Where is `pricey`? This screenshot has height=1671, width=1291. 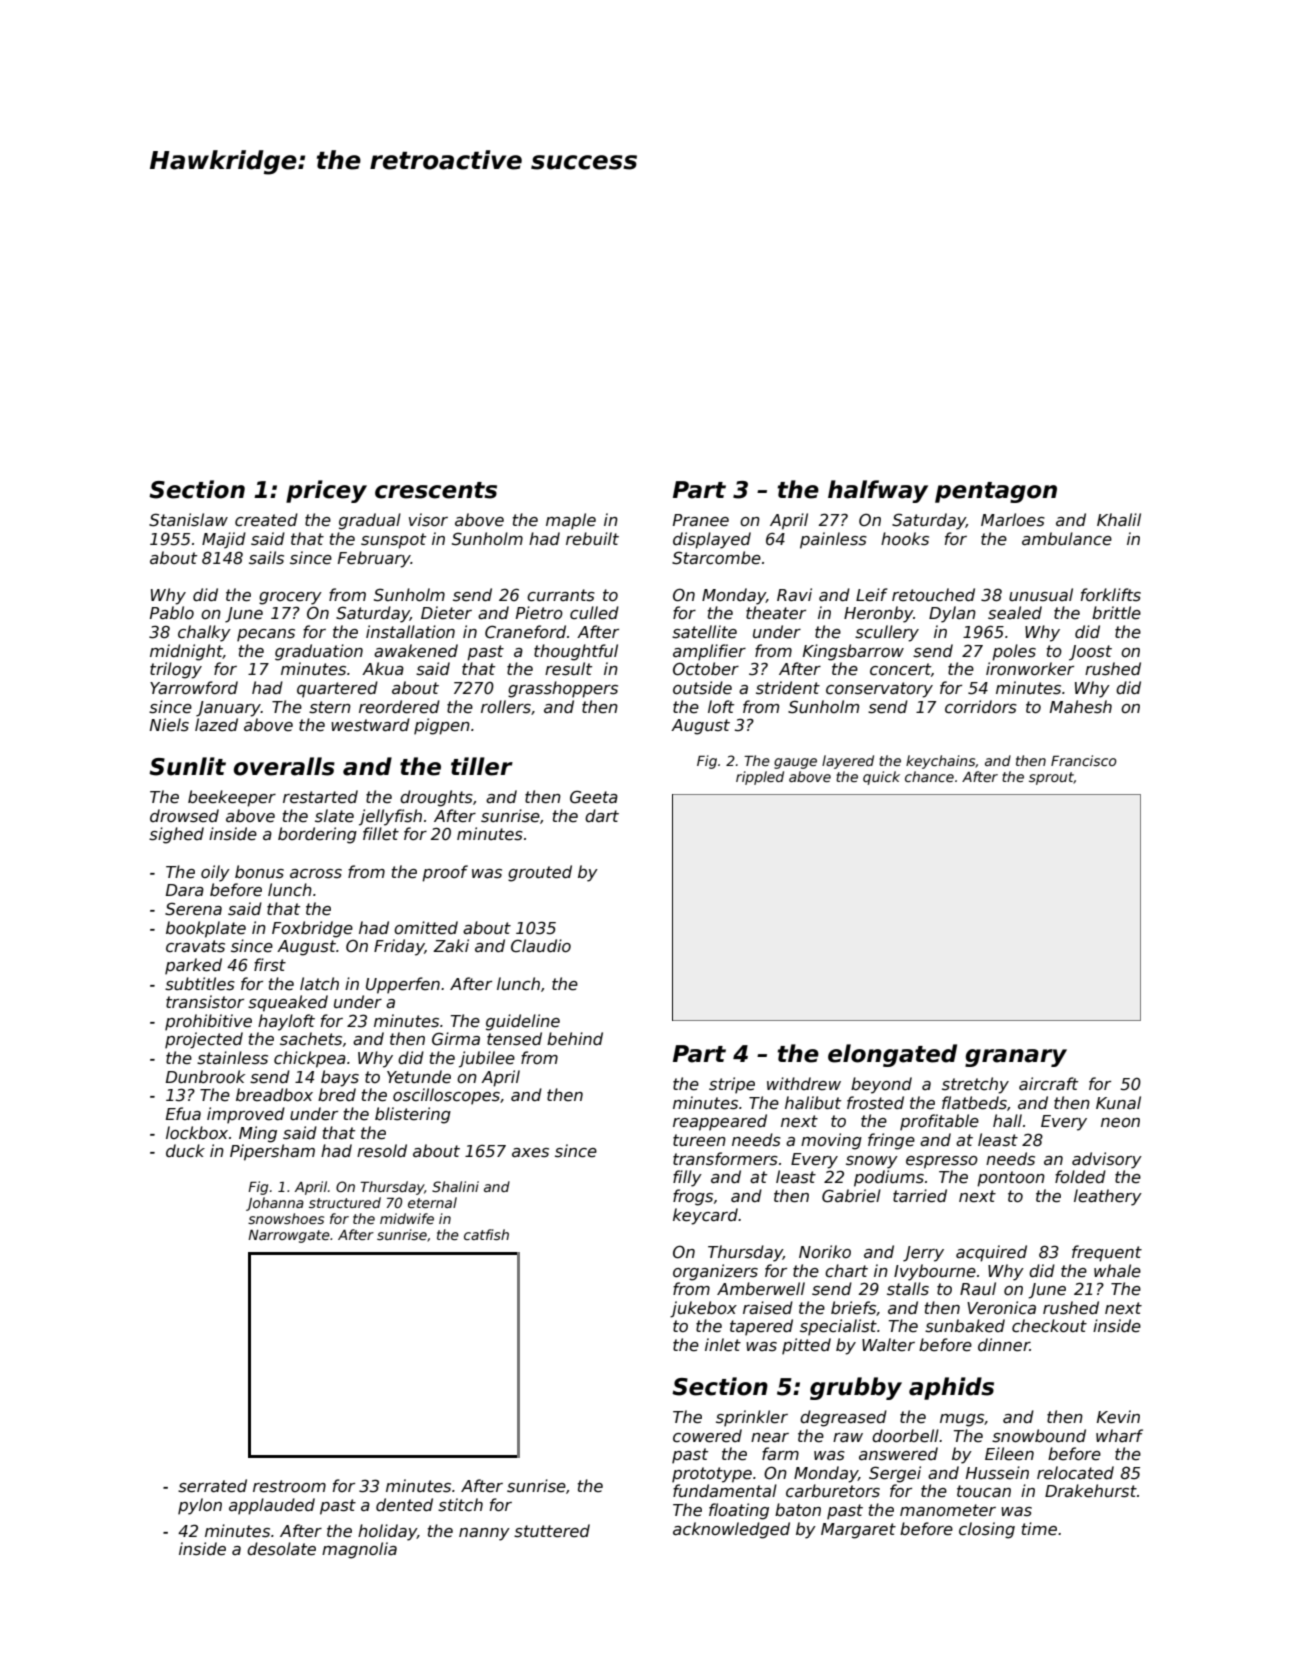 pricey is located at coordinates (326, 491).
